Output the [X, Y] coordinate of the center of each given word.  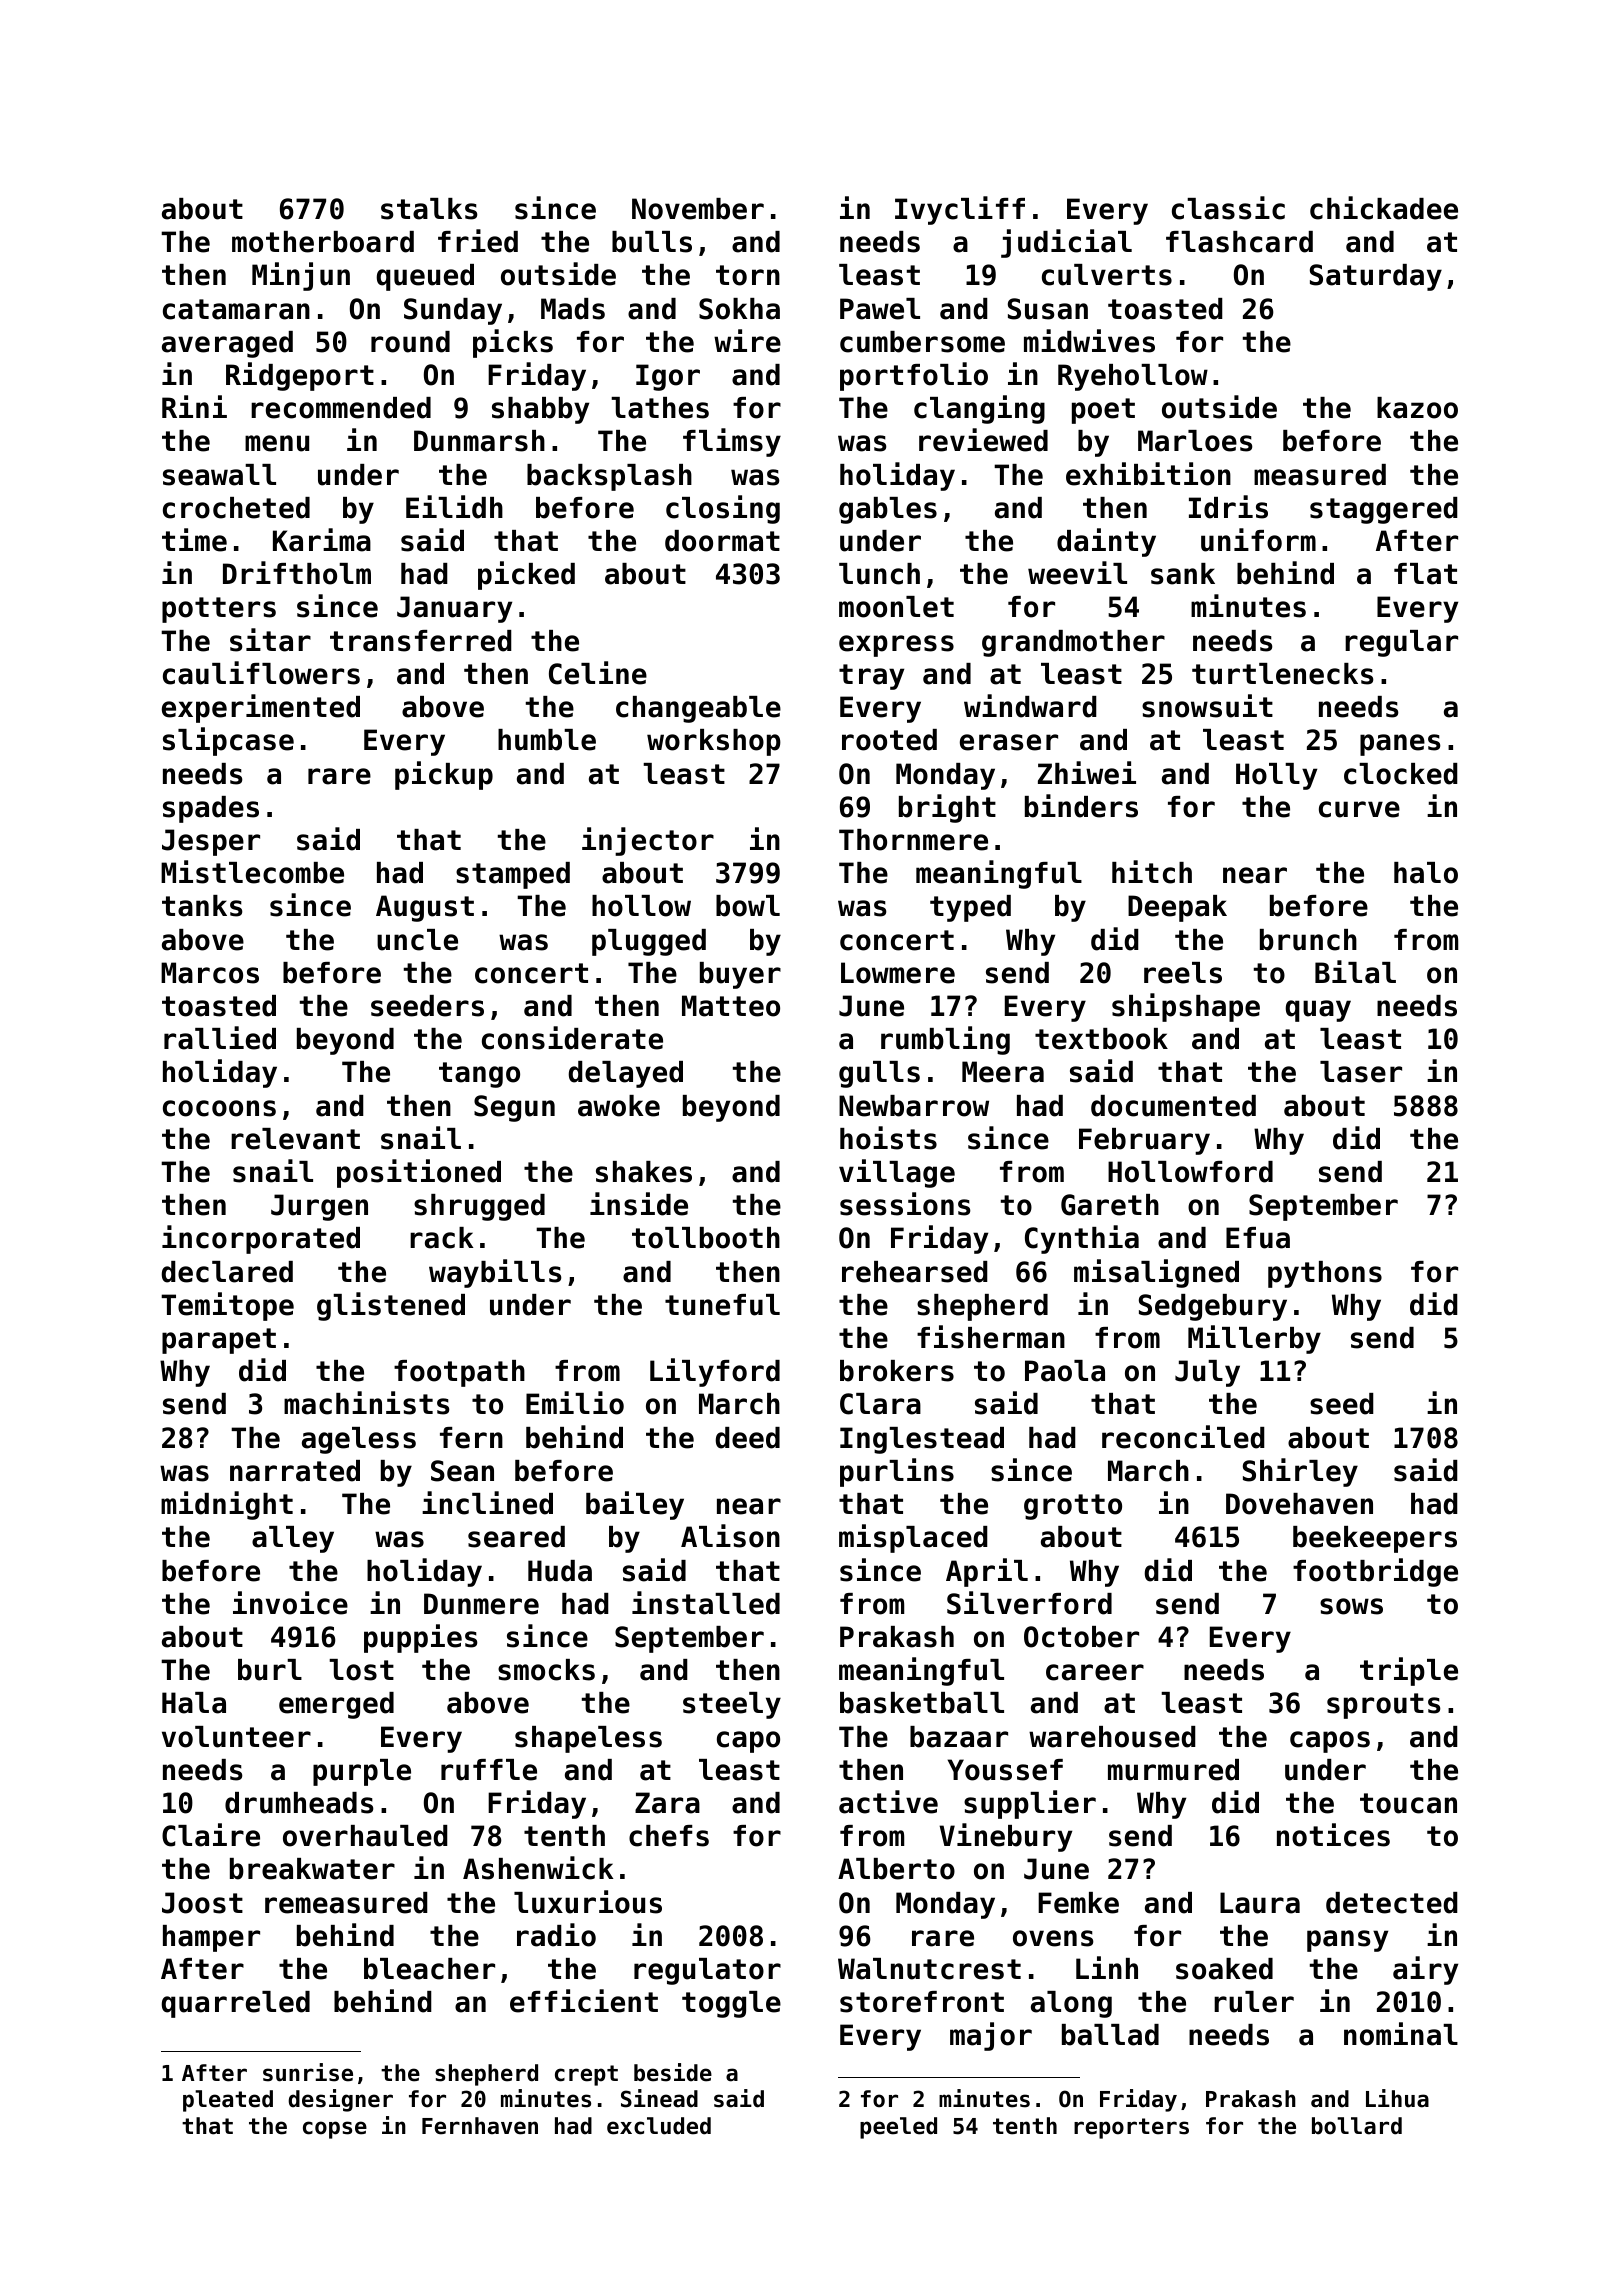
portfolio [914, 376]
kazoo [1417, 408]
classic [1228, 208]
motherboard [323, 242]
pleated [228, 2101]
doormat [722, 541]
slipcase [228, 741]
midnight [227, 1505]
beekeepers [1375, 1539]
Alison [730, 1536]
